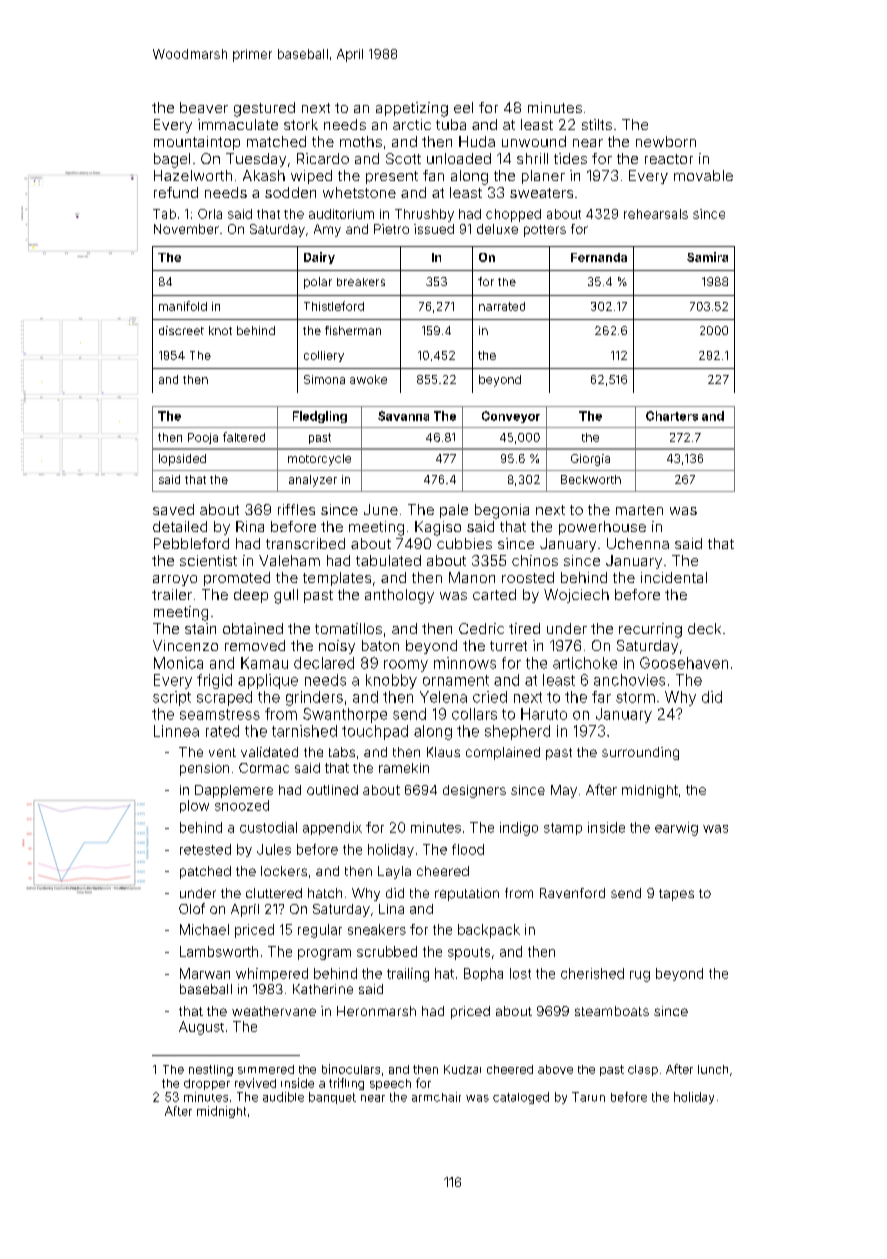 The width and height of the screenshot is (887, 1259). I want to click on frigid, so click(214, 681).
